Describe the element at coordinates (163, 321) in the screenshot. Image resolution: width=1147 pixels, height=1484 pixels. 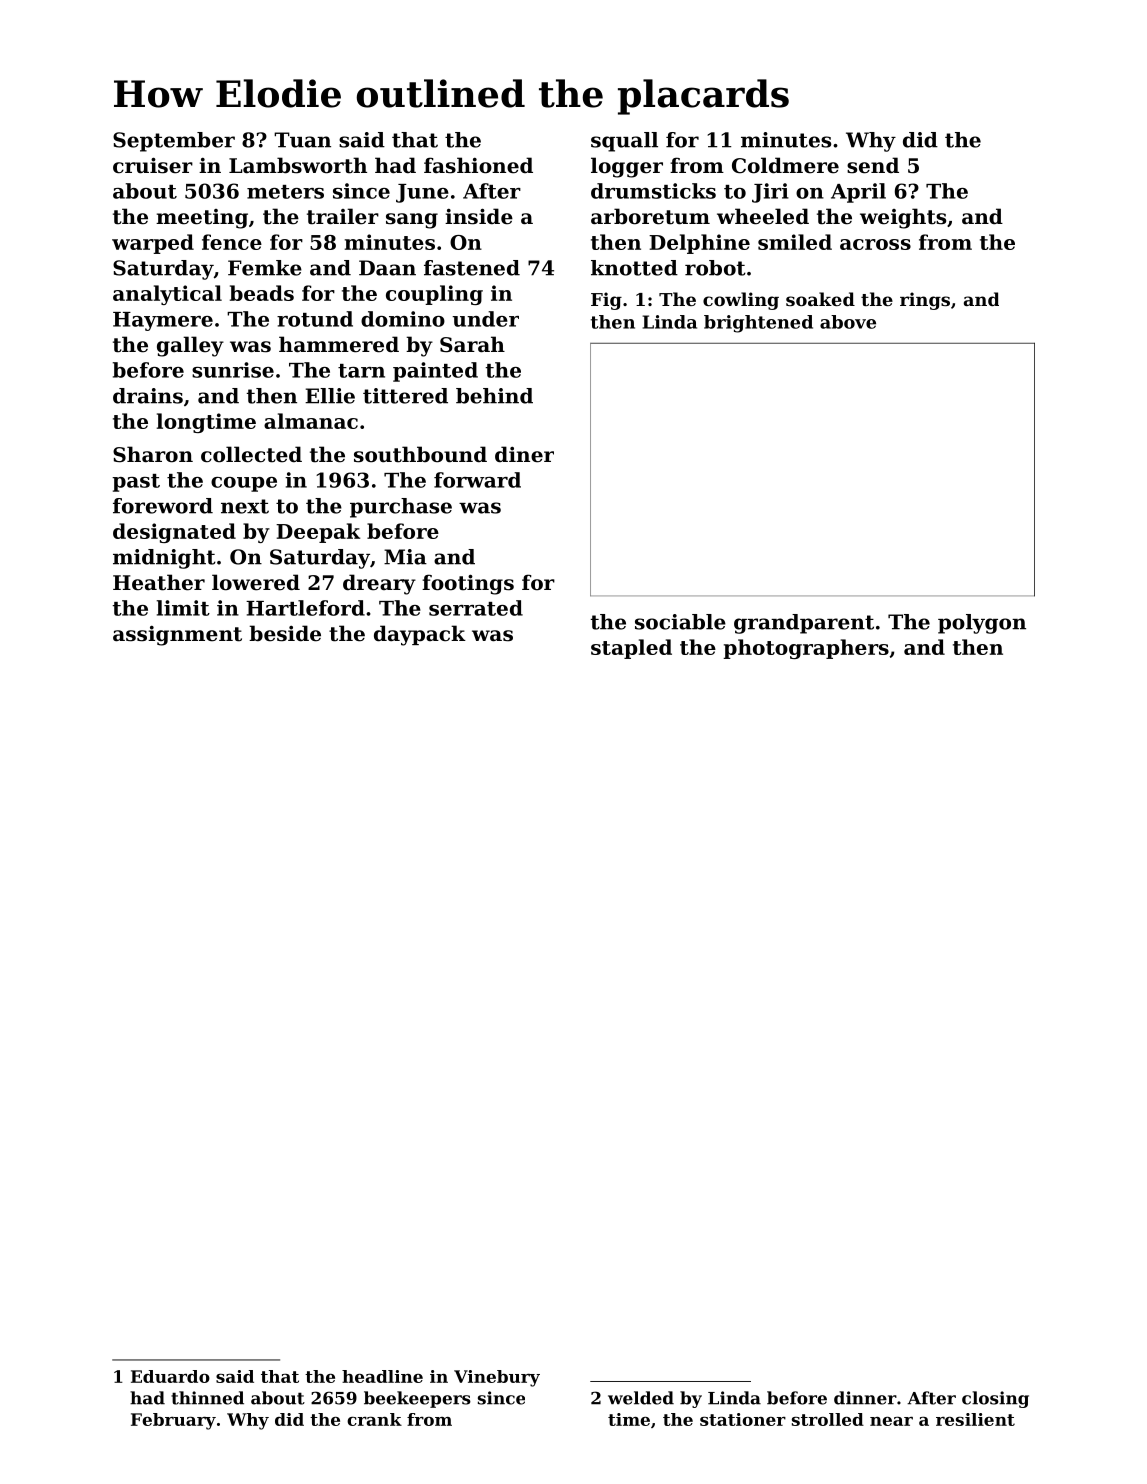
I see `Haymere` at that location.
